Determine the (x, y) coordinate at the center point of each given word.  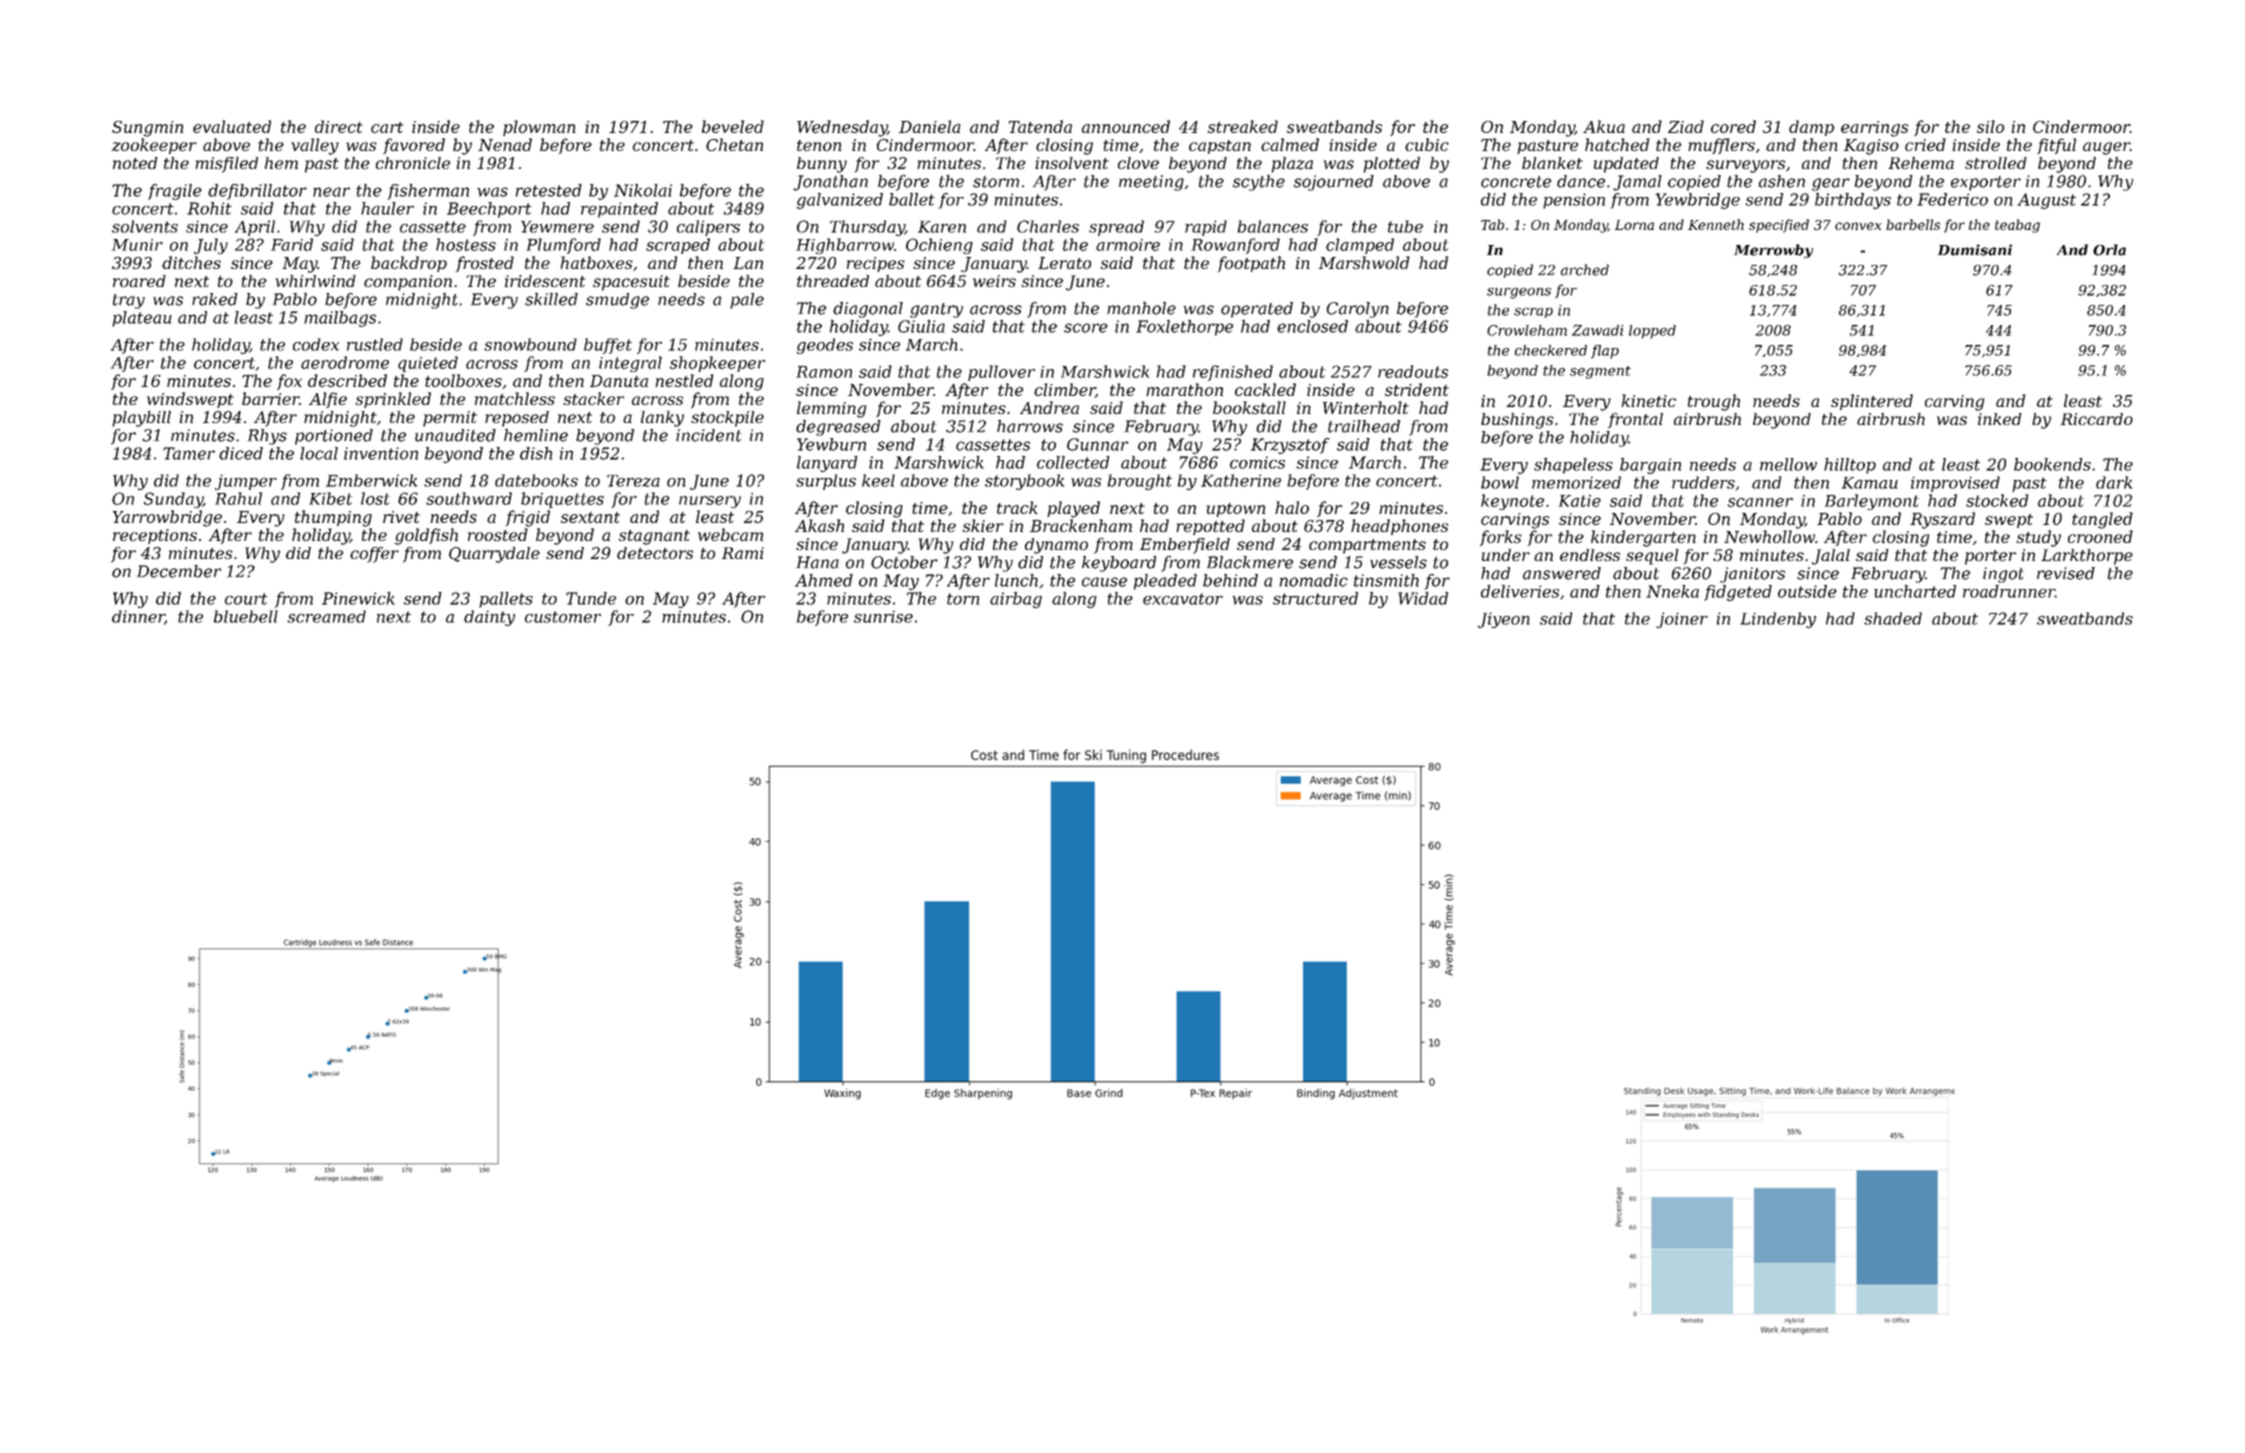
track (1017, 507)
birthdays (1853, 201)
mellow (1788, 464)
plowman (539, 128)
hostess (466, 244)
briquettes (562, 500)
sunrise (883, 616)
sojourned (1334, 183)
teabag (2017, 226)
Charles (1048, 226)
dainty (489, 618)
